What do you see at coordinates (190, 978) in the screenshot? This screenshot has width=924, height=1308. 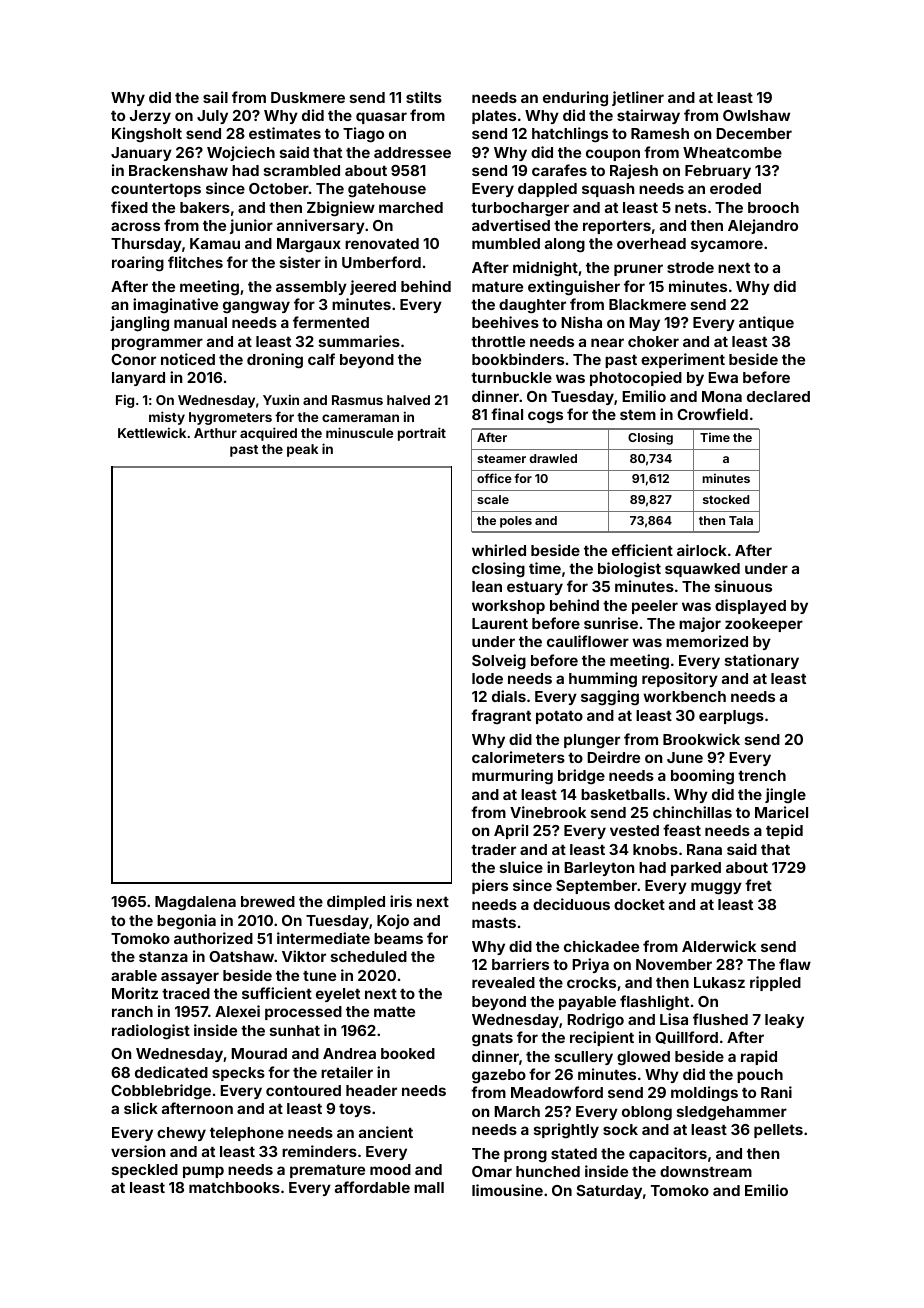 I see `assayer` at bounding box center [190, 978].
